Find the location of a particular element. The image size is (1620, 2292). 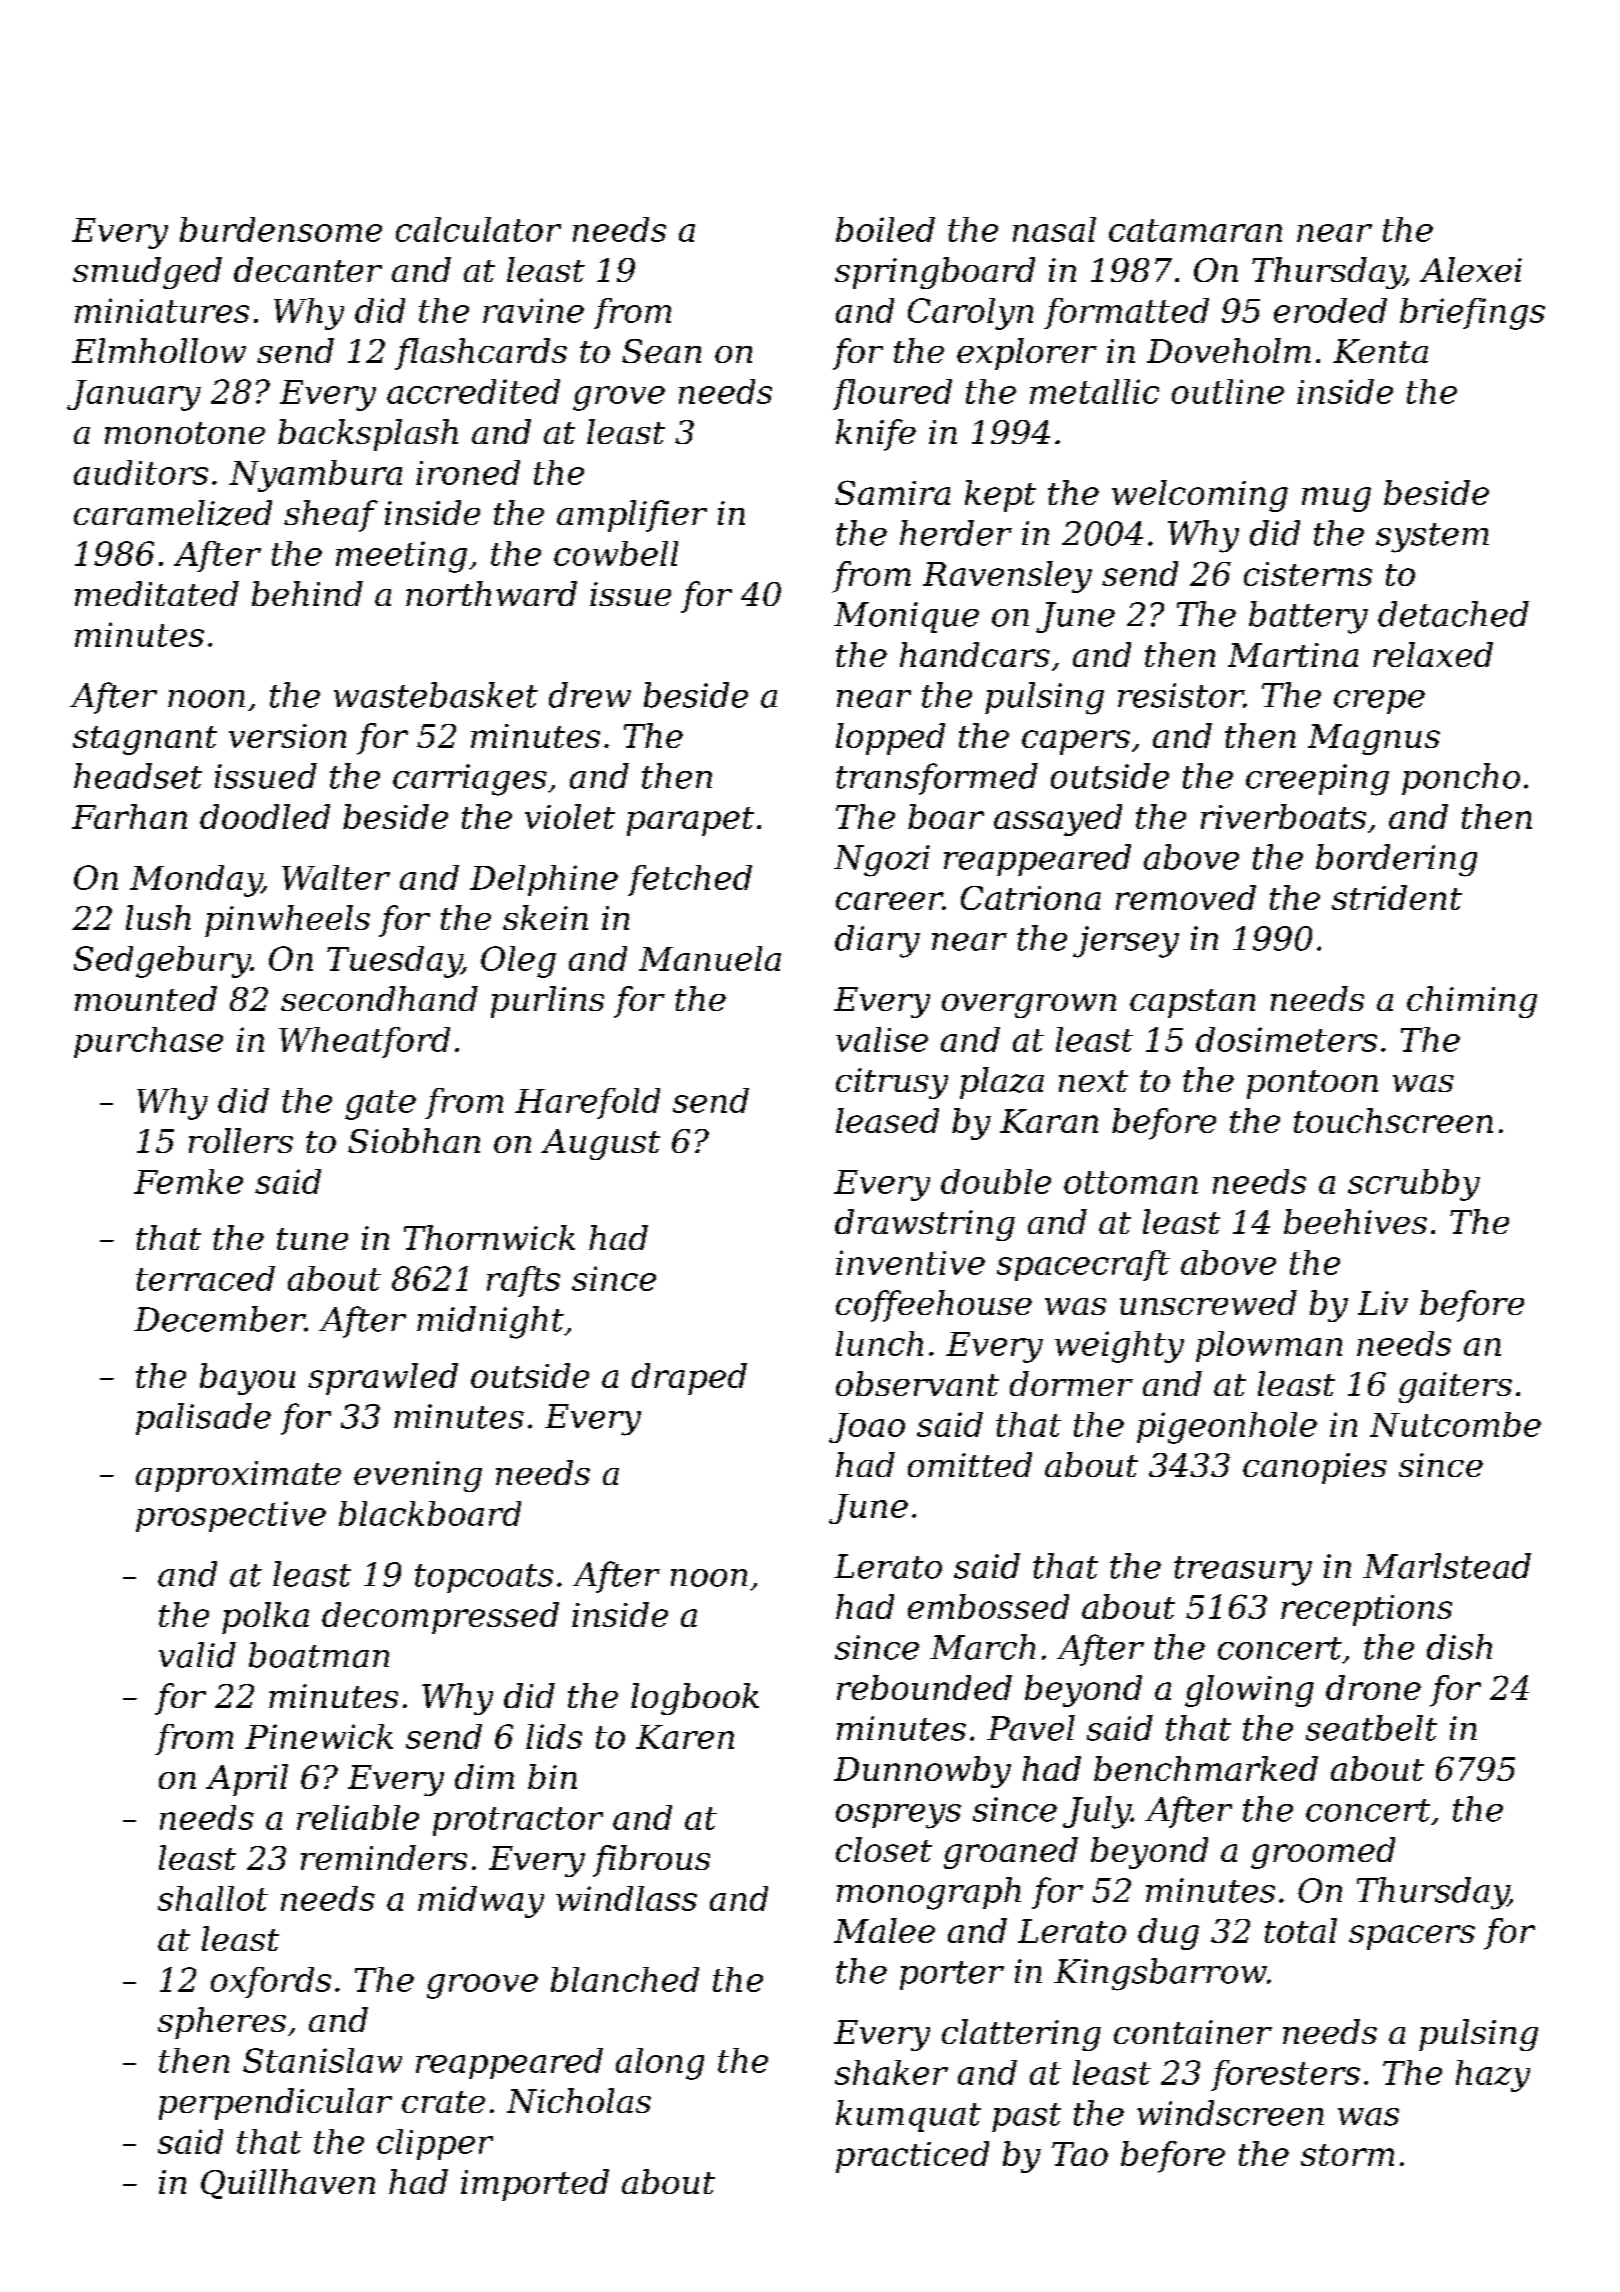

boiled is located at coordinates (885, 229).
